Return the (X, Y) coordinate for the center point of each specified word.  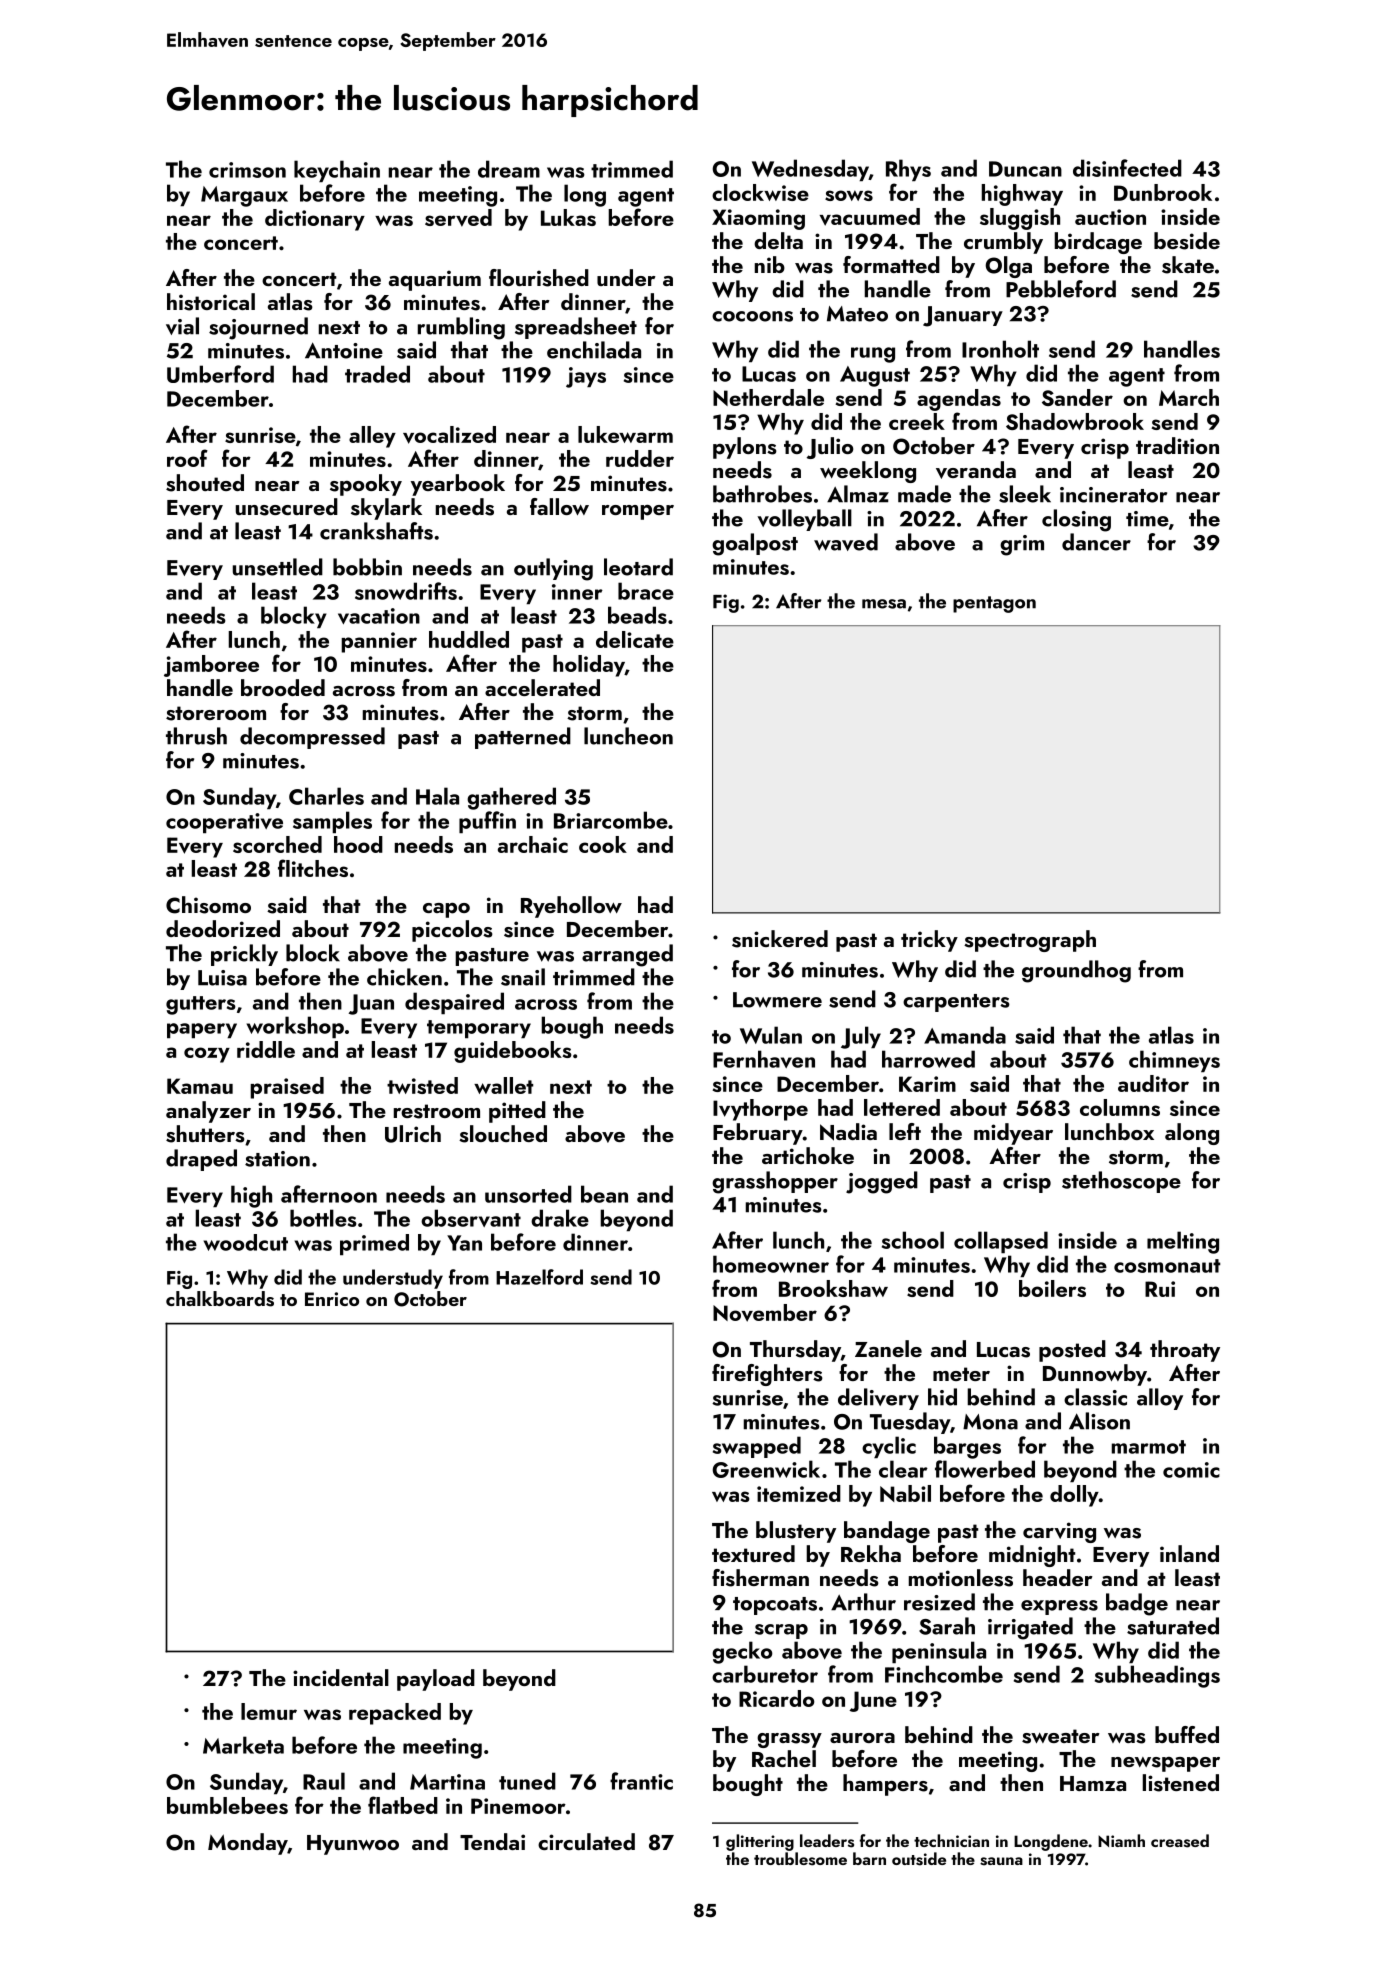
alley (372, 437)
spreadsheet (576, 328)
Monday (248, 1844)
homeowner (771, 1264)
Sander (1077, 397)
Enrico (332, 1299)
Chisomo (208, 905)
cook (603, 844)
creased (1180, 1841)
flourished (539, 278)
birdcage (1098, 243)
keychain (337, 171)
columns (1120, 1107)
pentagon (994, 604)
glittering (760, 1842)
